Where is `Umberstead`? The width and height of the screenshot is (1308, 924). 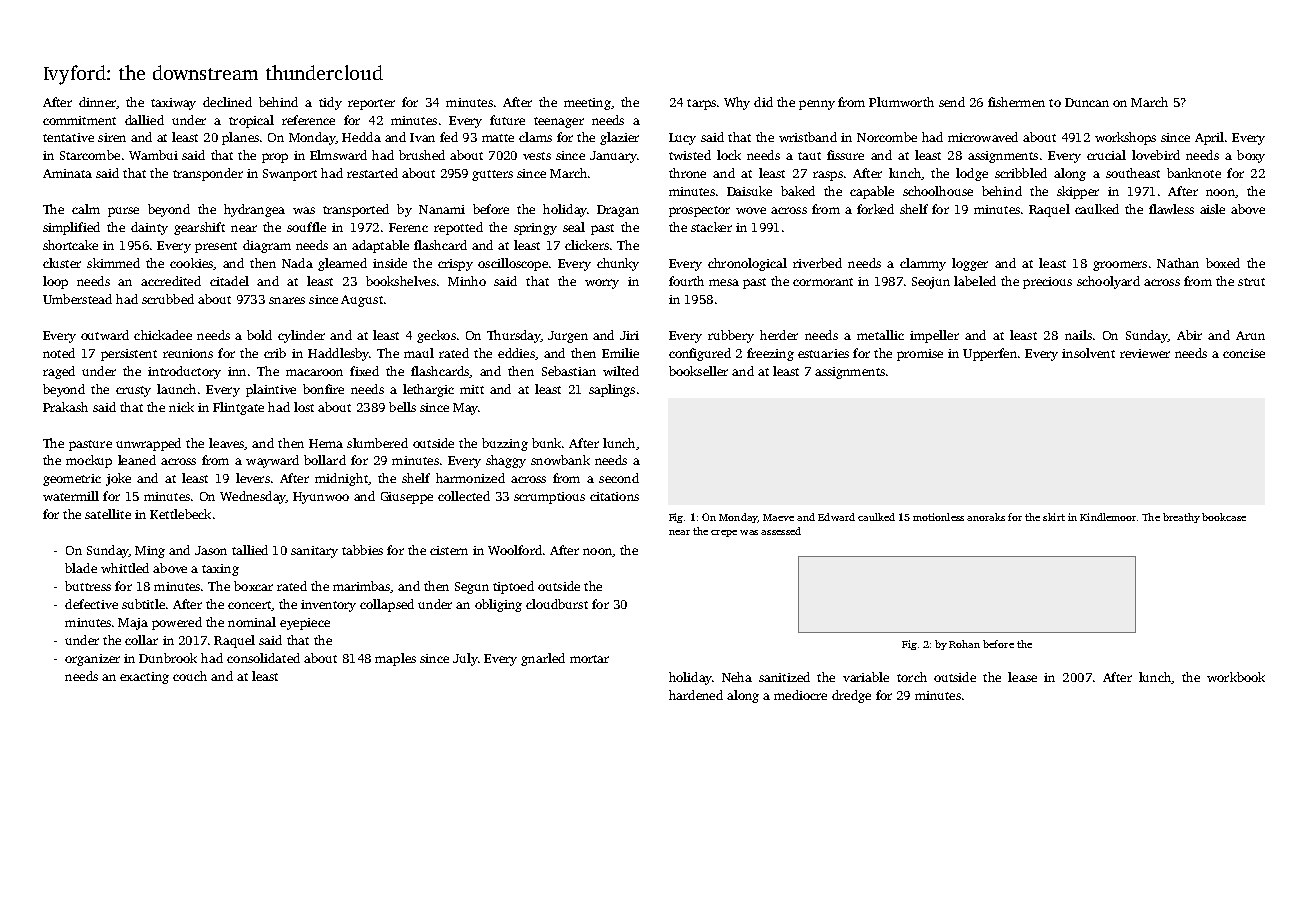 Umberstead is located at coordinates (77, 299).
